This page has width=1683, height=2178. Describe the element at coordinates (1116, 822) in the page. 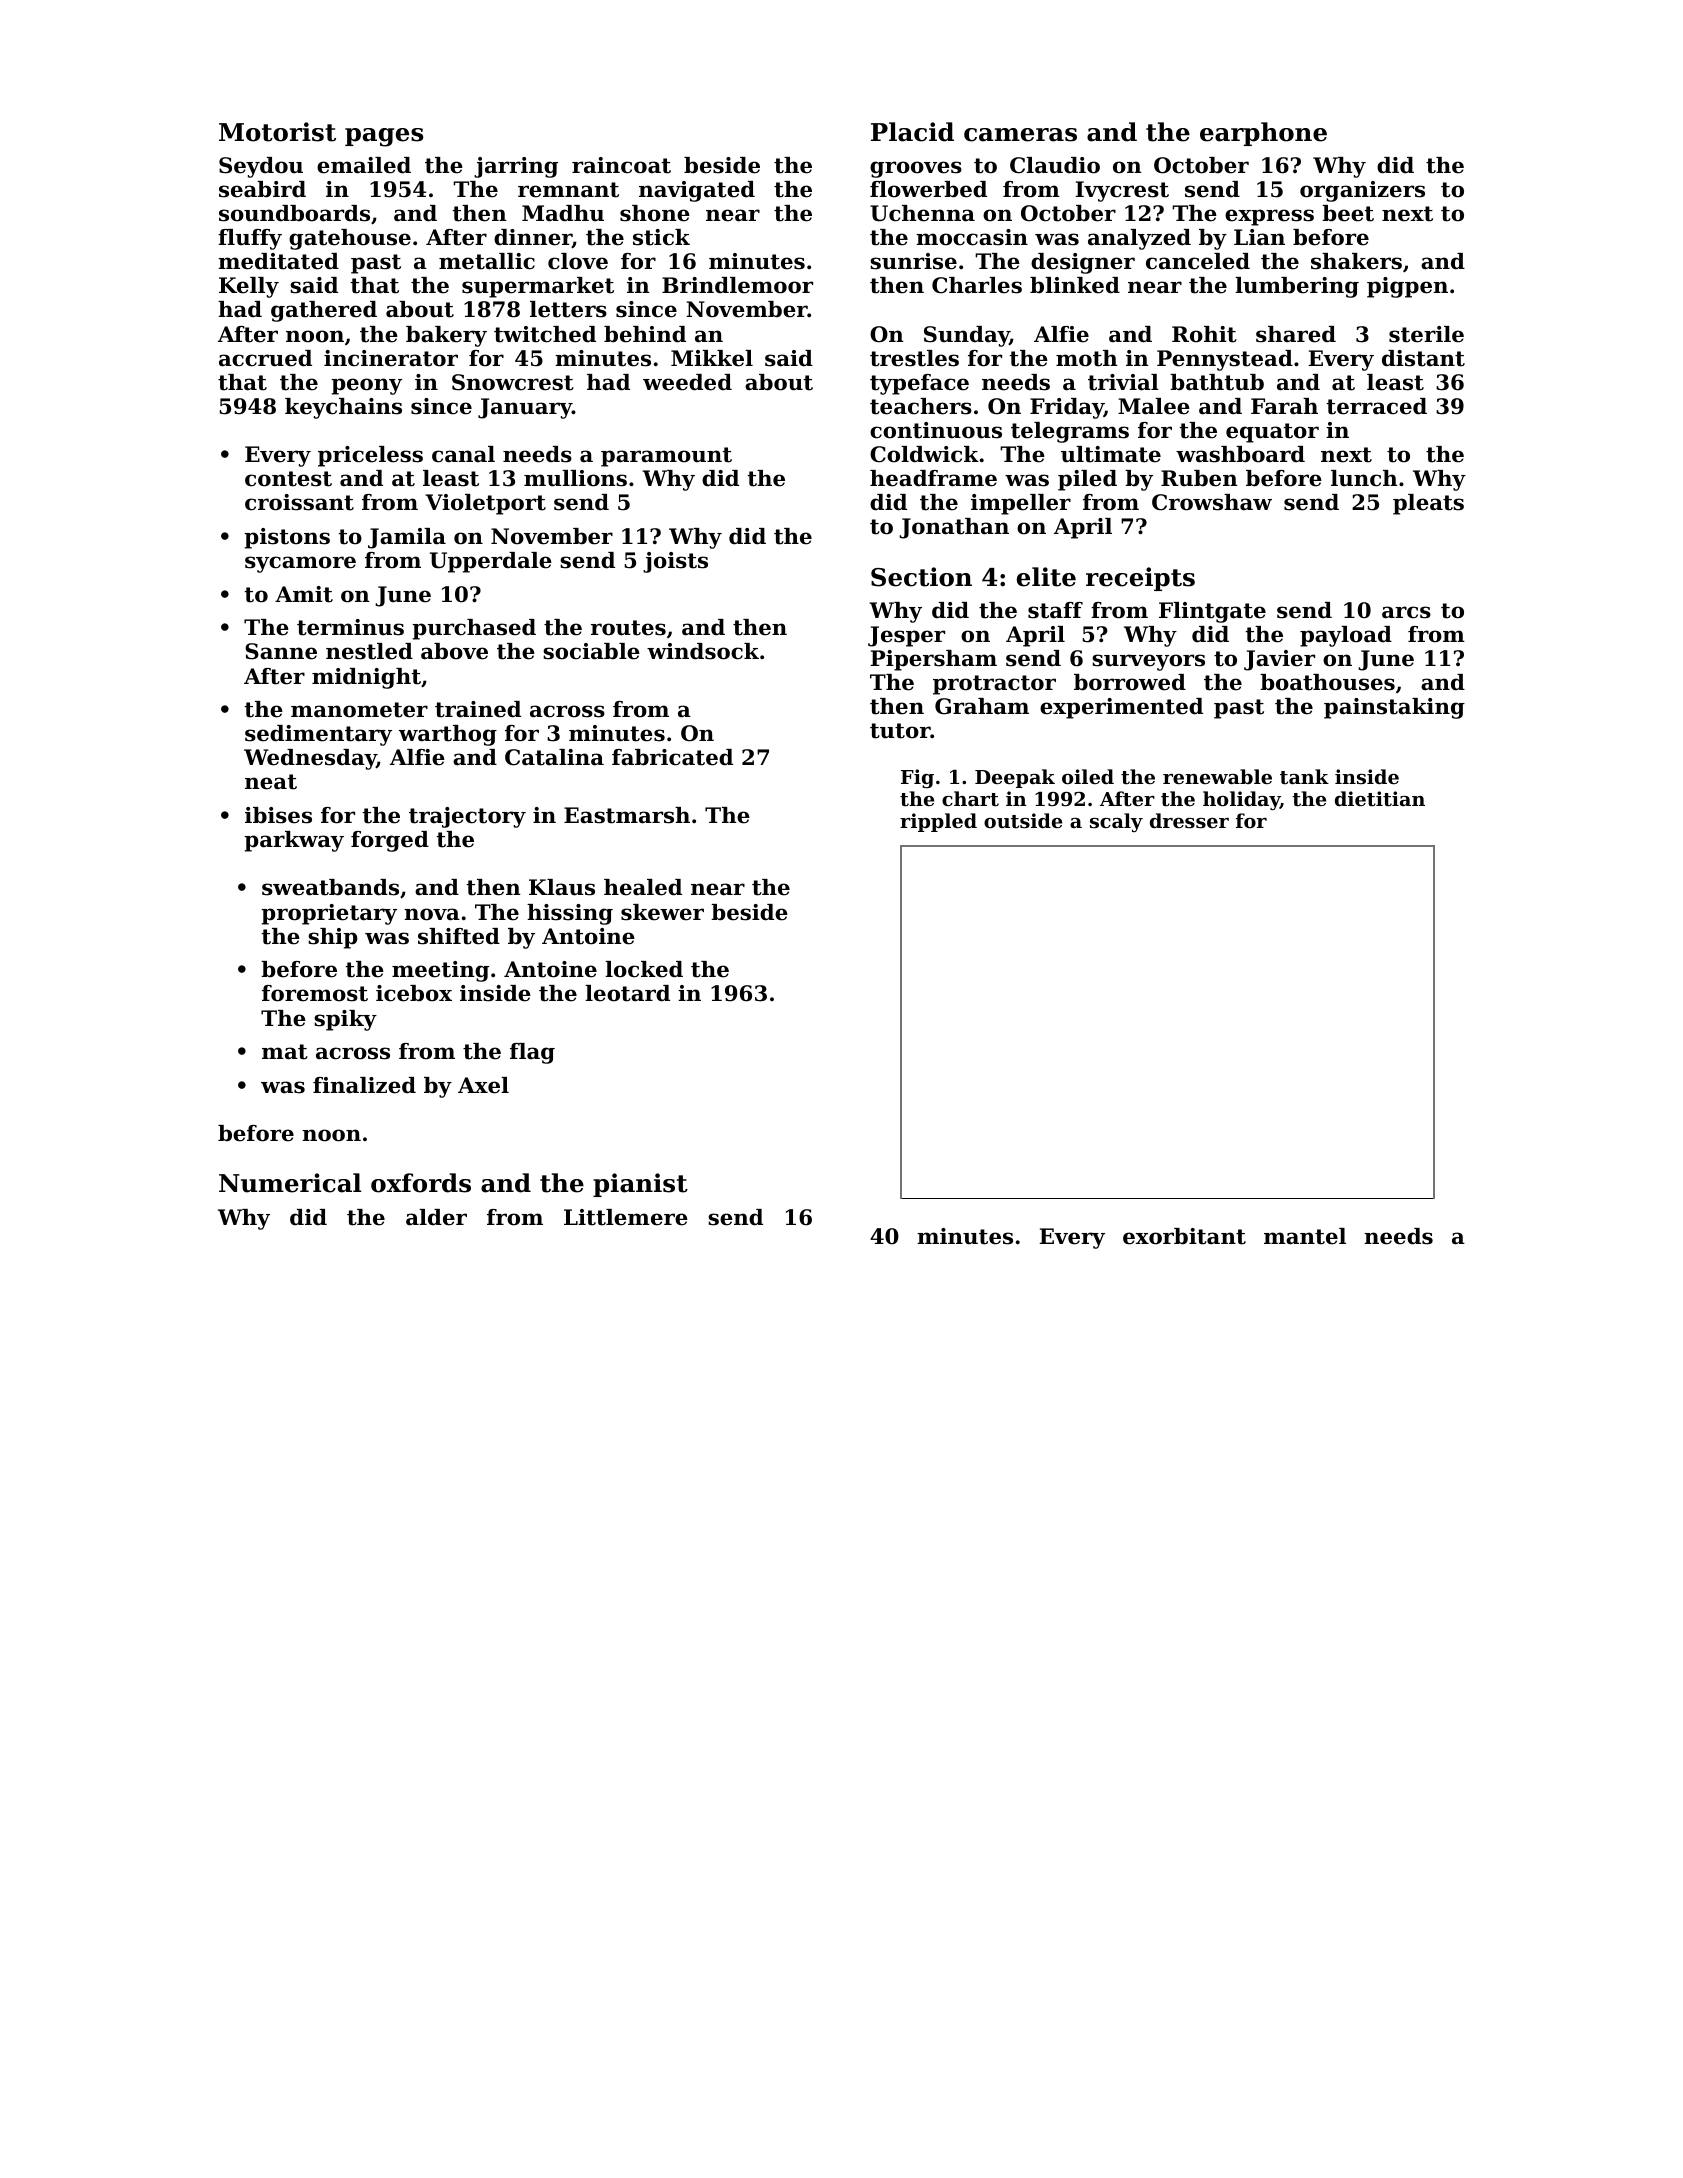

I see `scaly` at that location.
